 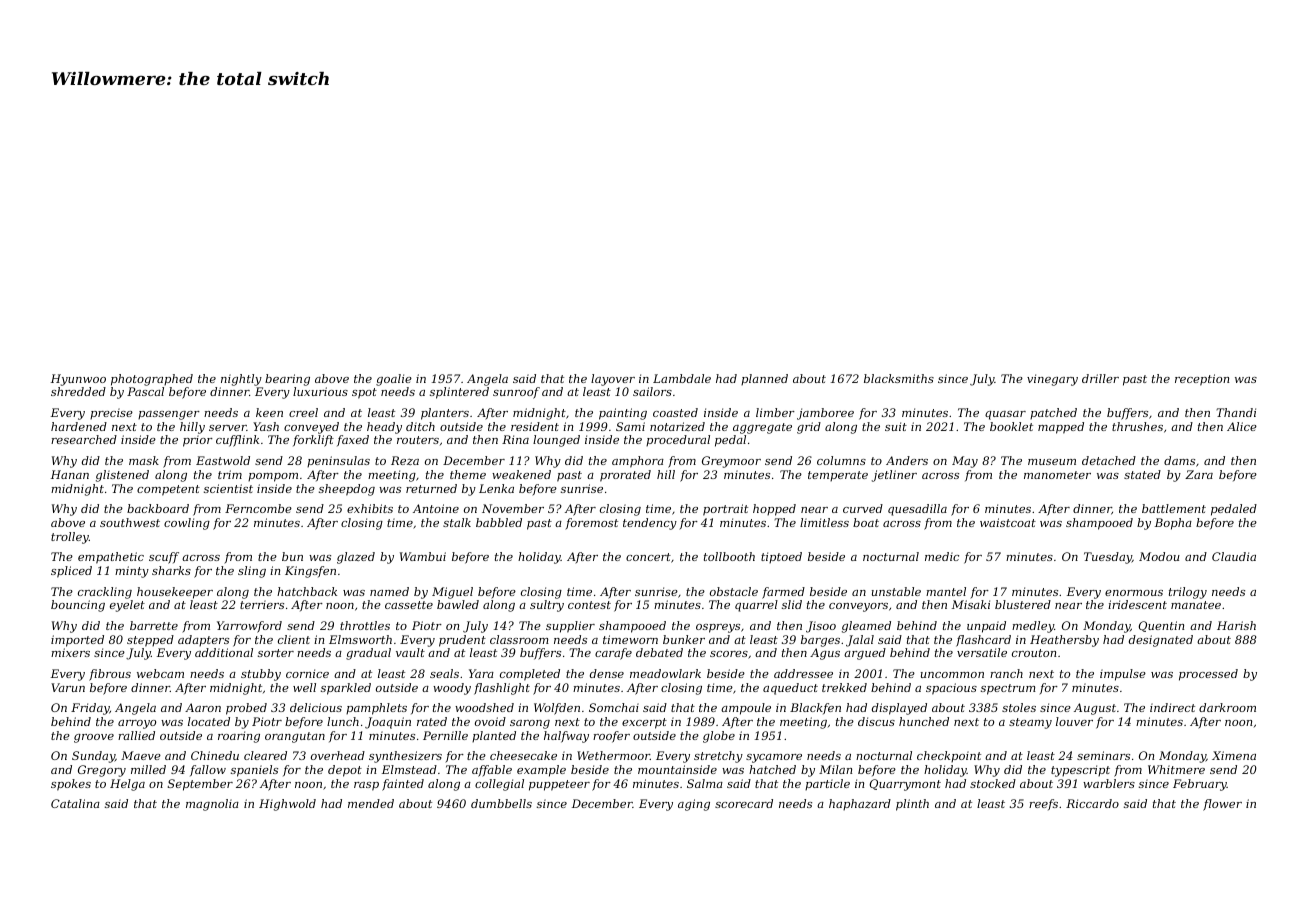 I want to click on ranch, so click(x=1006, y=673).
